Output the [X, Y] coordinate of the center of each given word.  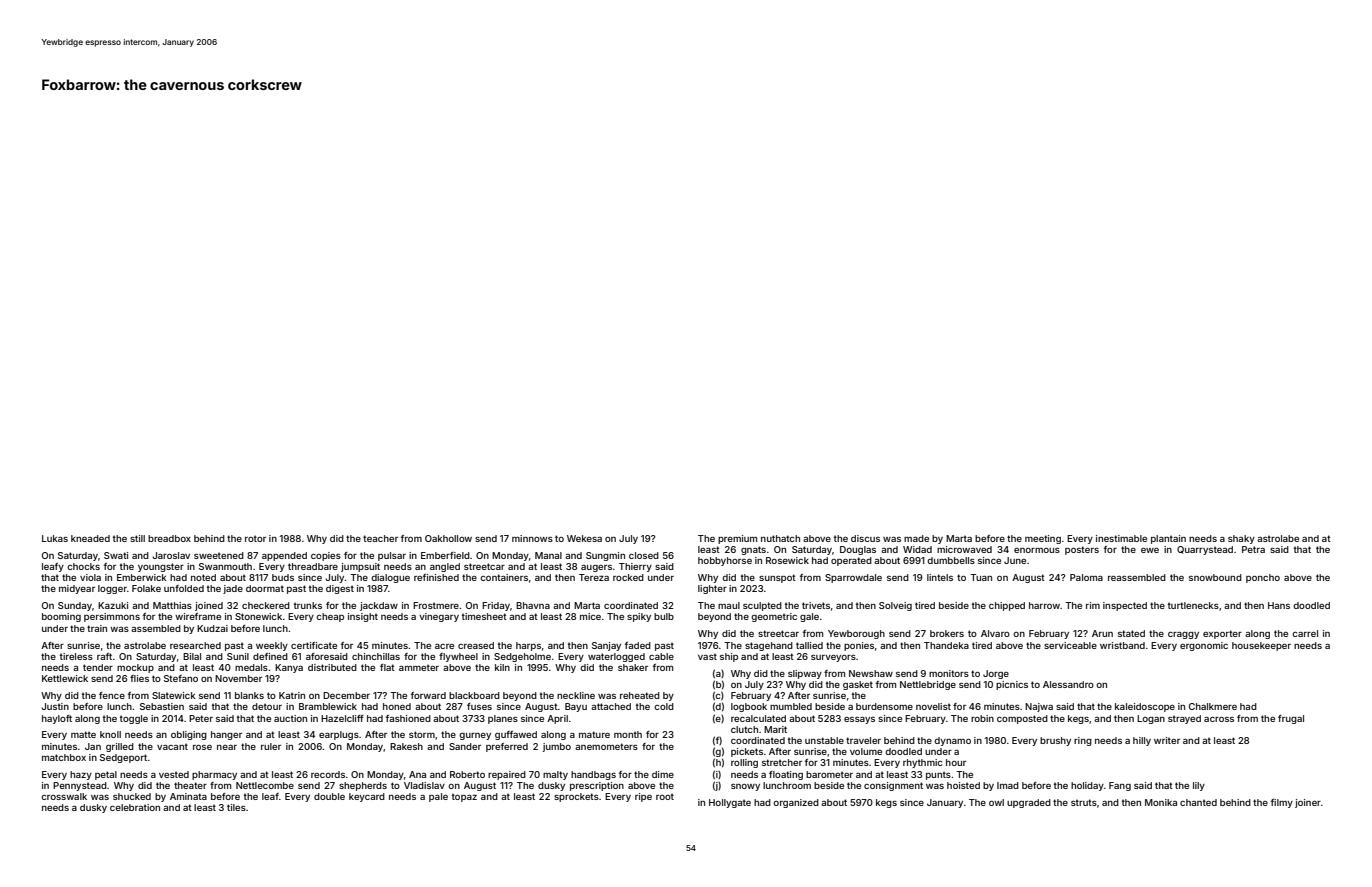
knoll [110, 734]
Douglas [858, 550]
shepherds [363, 786]
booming [61, 617]
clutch [744, 729]
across [1219, 719]
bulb [664, 616]
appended [284, 556]
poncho [1263, 578]
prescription [597, 786]
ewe [1150, 550]
